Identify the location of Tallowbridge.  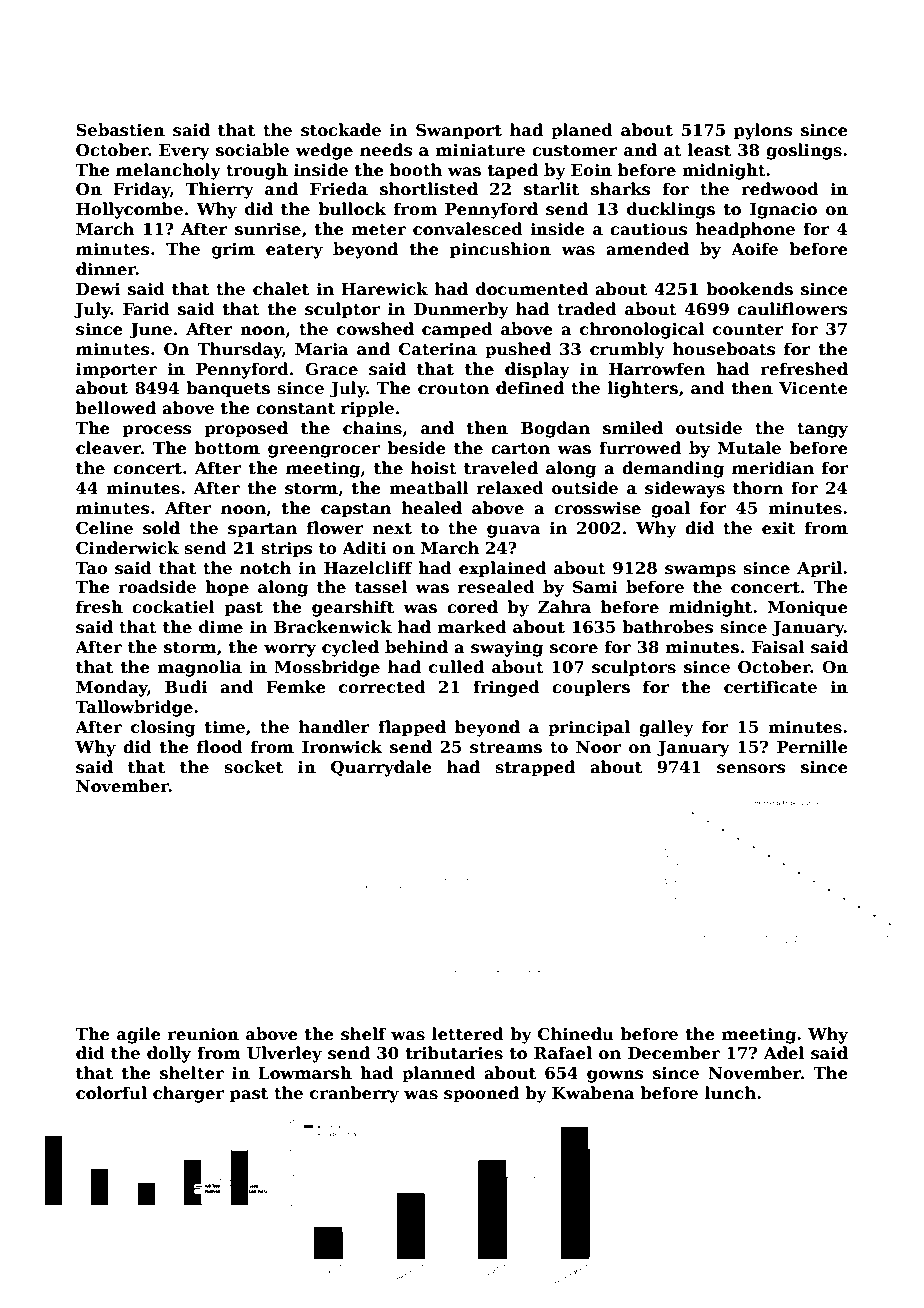
(134, 708).
